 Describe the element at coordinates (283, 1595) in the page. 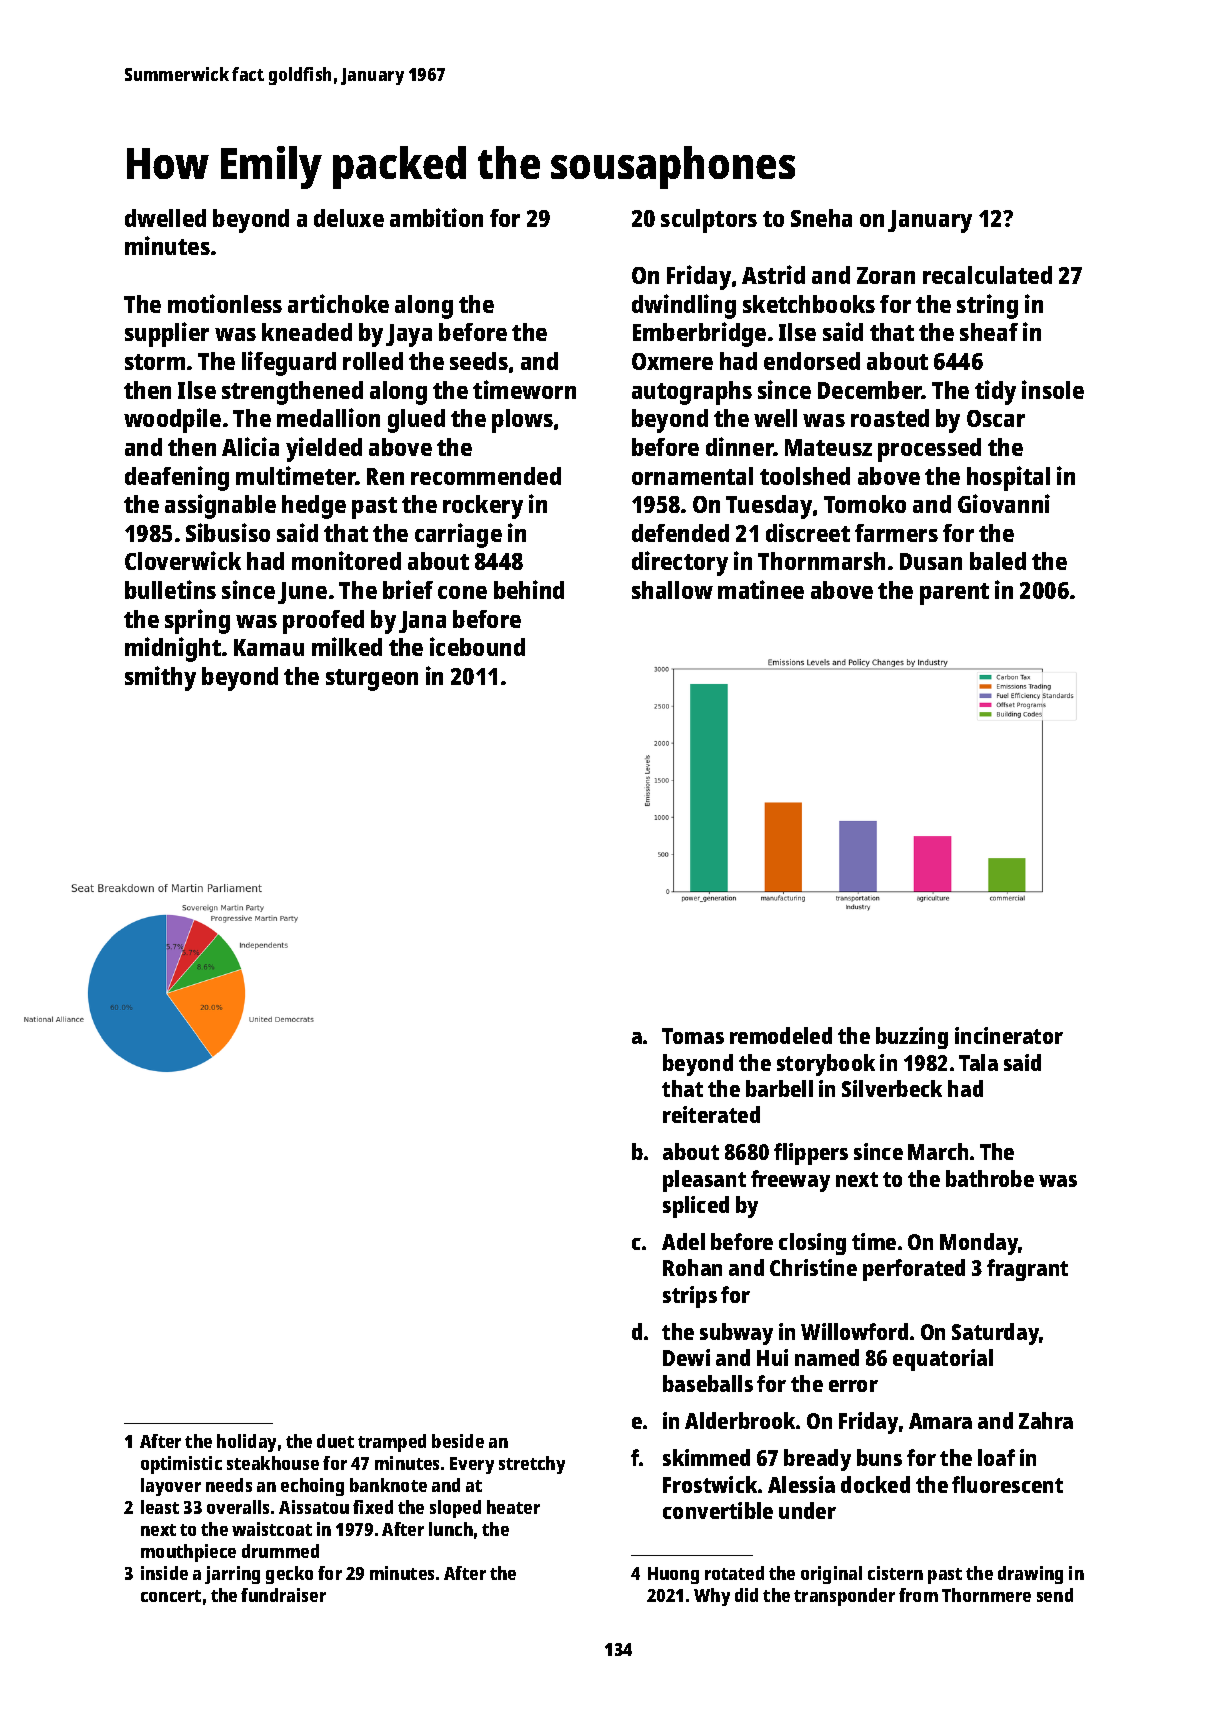

I see `fundraiser` at that location.
